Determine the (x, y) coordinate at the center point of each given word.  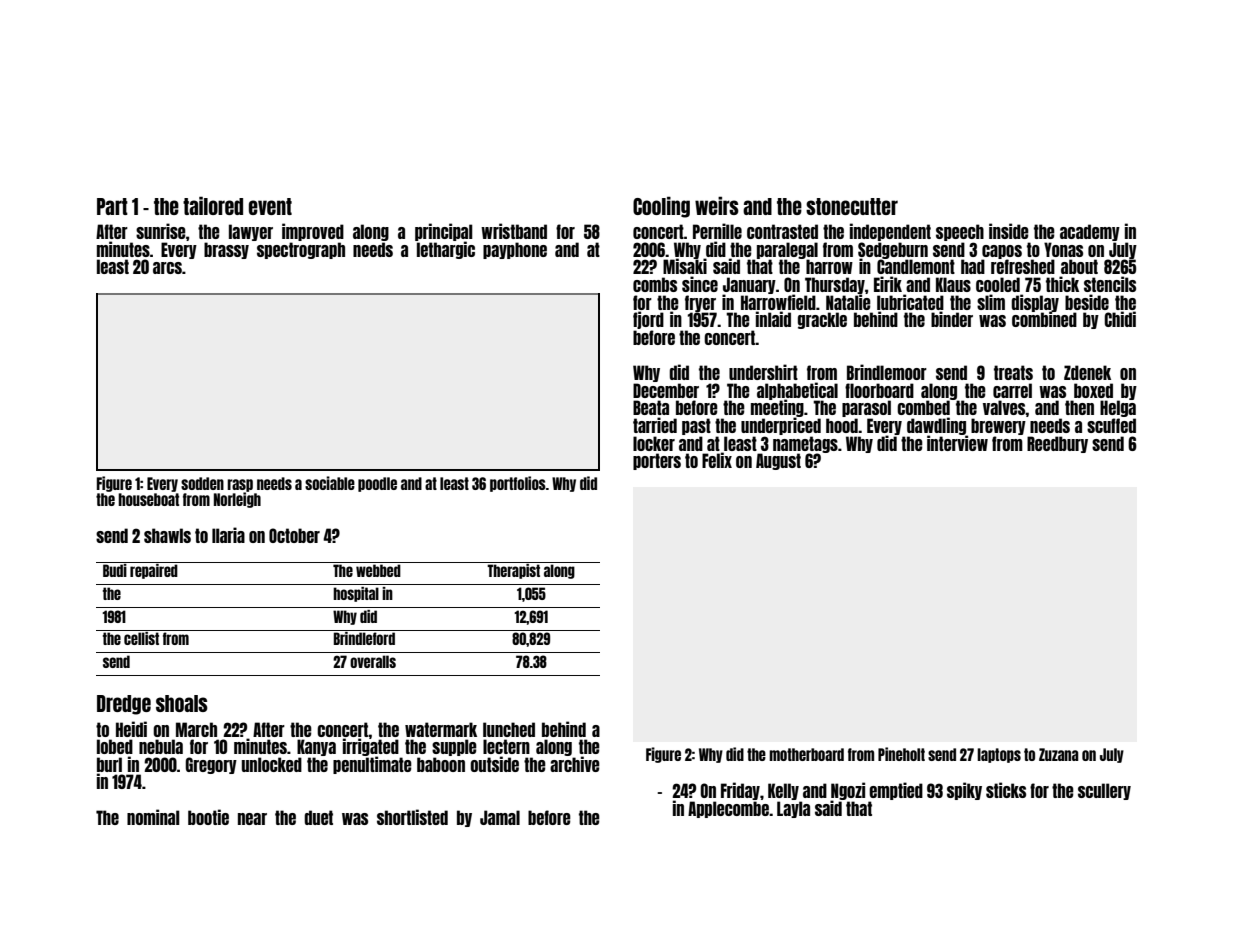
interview (957, 443)
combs (655, 284)
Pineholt (901, 754)
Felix (717, 460)
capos (1002, 252)
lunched (509, 729)
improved (313, 232)
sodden (202, 483)
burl (109, 764)
